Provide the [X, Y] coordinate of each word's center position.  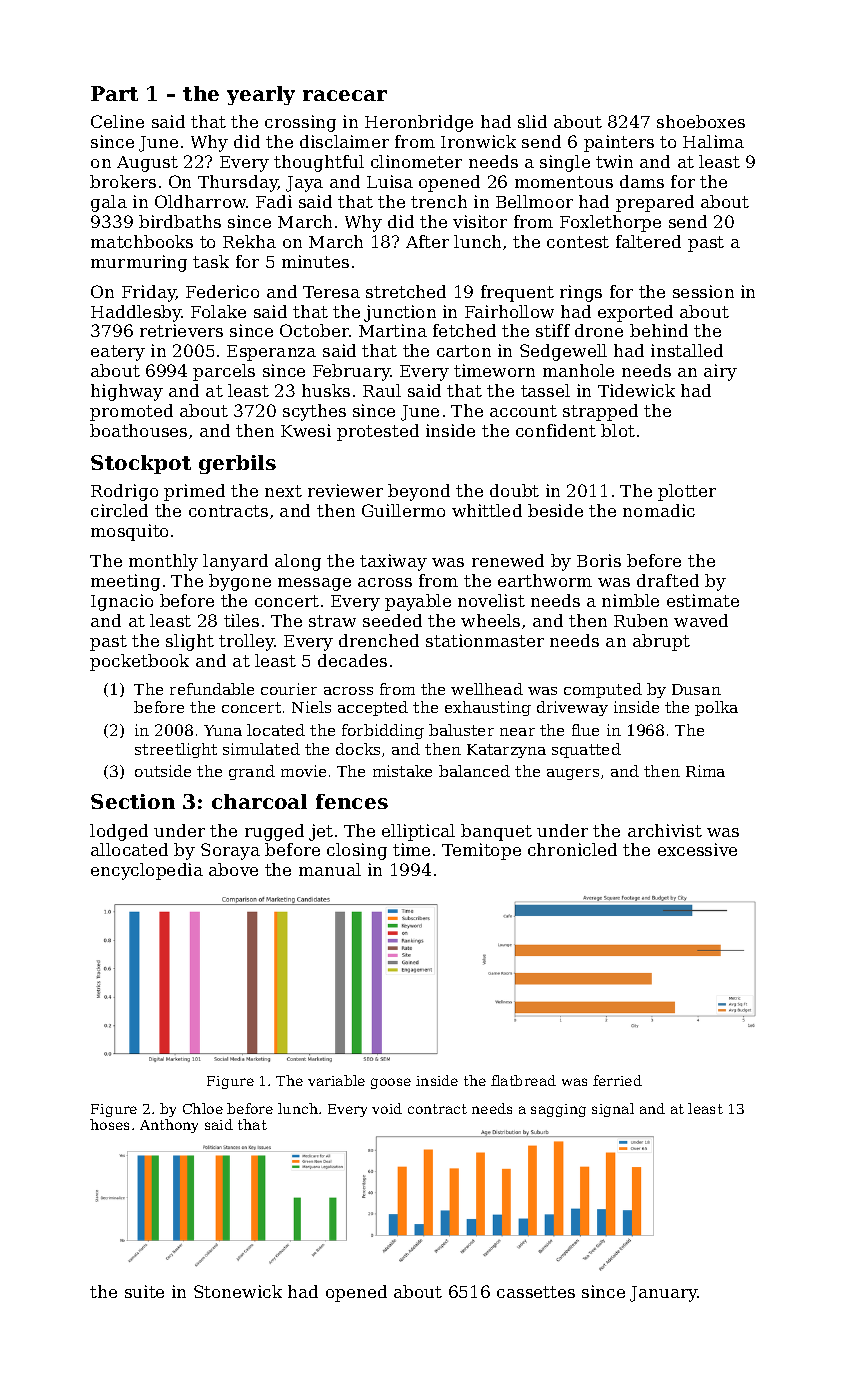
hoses [109, 1124]
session [703, 291]
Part [114, 93]
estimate [703, 600]
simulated [261, 749]
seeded [392, 620]
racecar [345, 95]
